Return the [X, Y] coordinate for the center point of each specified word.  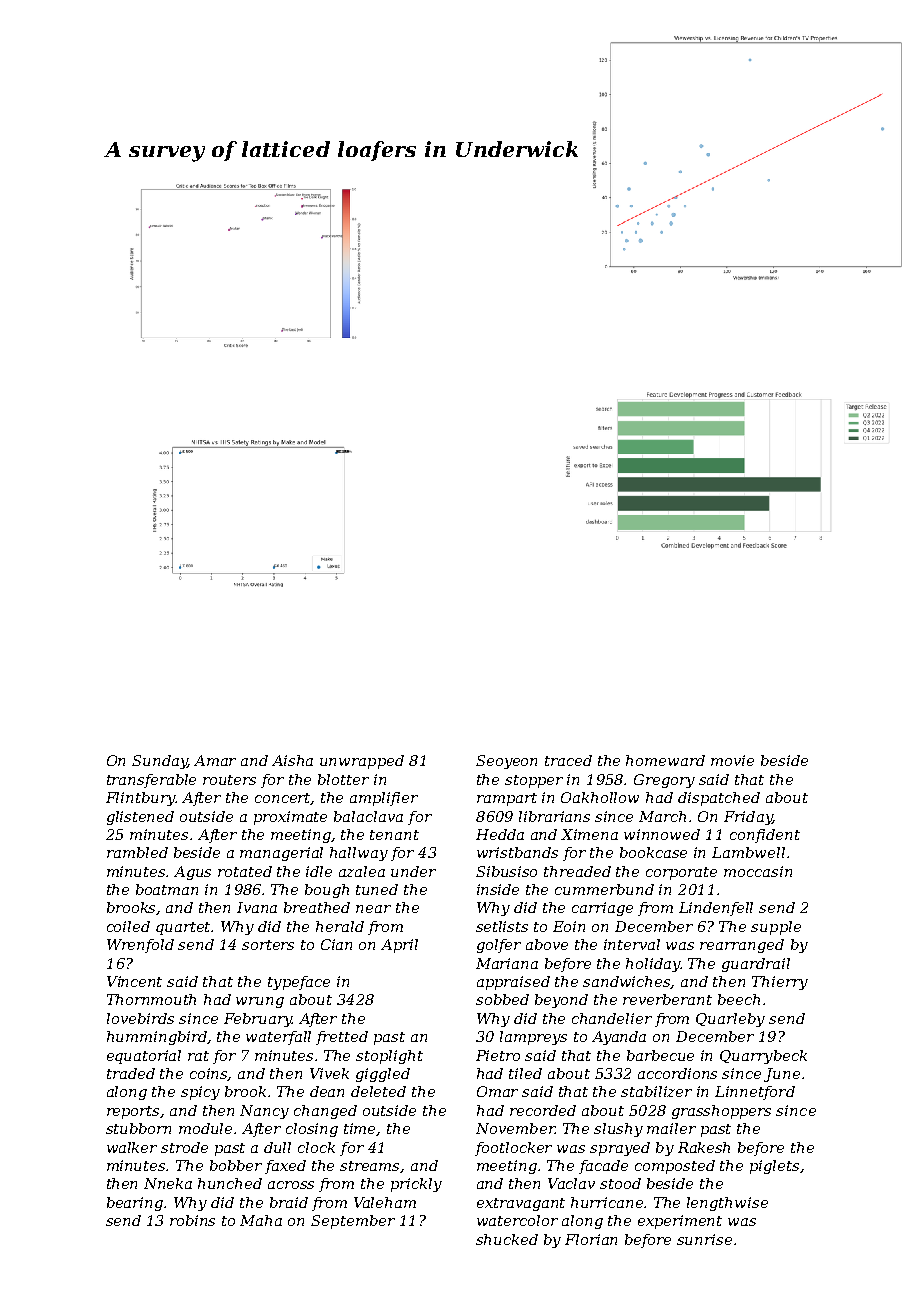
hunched [230, 1183]
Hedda [500, 834]
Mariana [507, 963]
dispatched [719, 799]
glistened [140, 818]
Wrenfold [140, 946]
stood [620, 1183]
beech [739, 999]
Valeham [385, 1202]
